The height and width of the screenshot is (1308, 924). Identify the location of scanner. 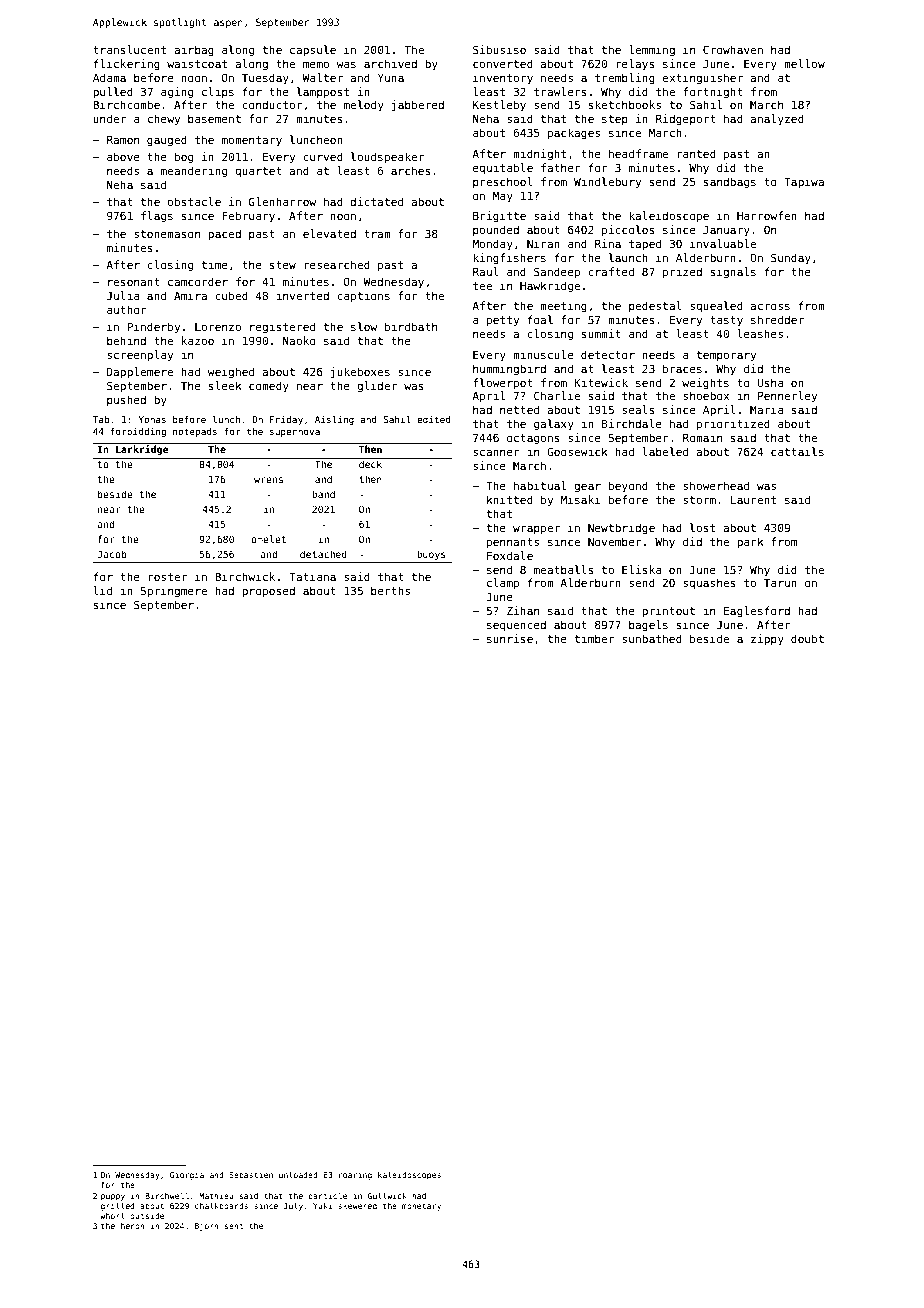
(496, 452).
